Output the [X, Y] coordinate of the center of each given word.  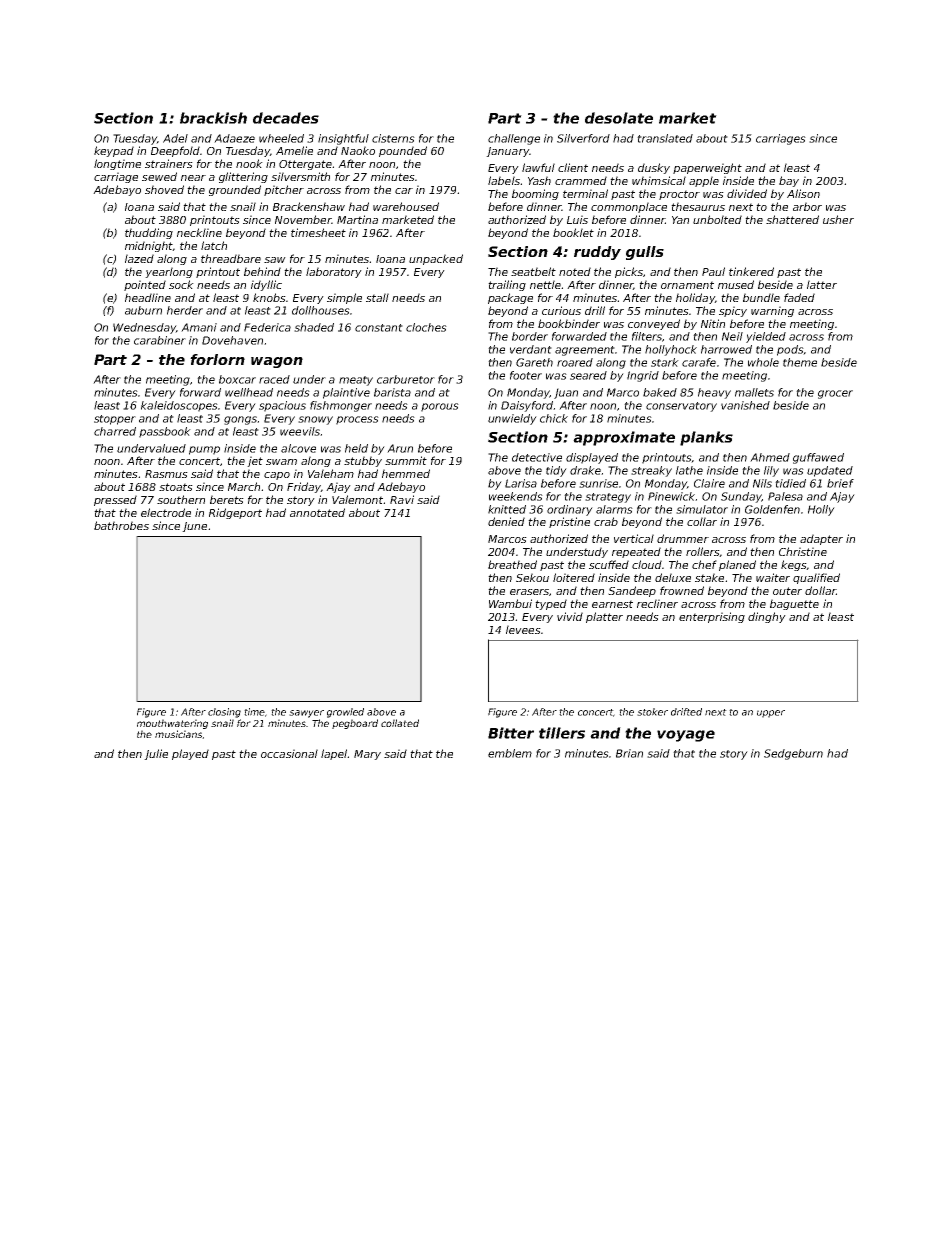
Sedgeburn [793, 754]
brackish [213, 118]
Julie [156, 754]
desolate [619, 118]
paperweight [707, 168]
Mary [367, 755]
